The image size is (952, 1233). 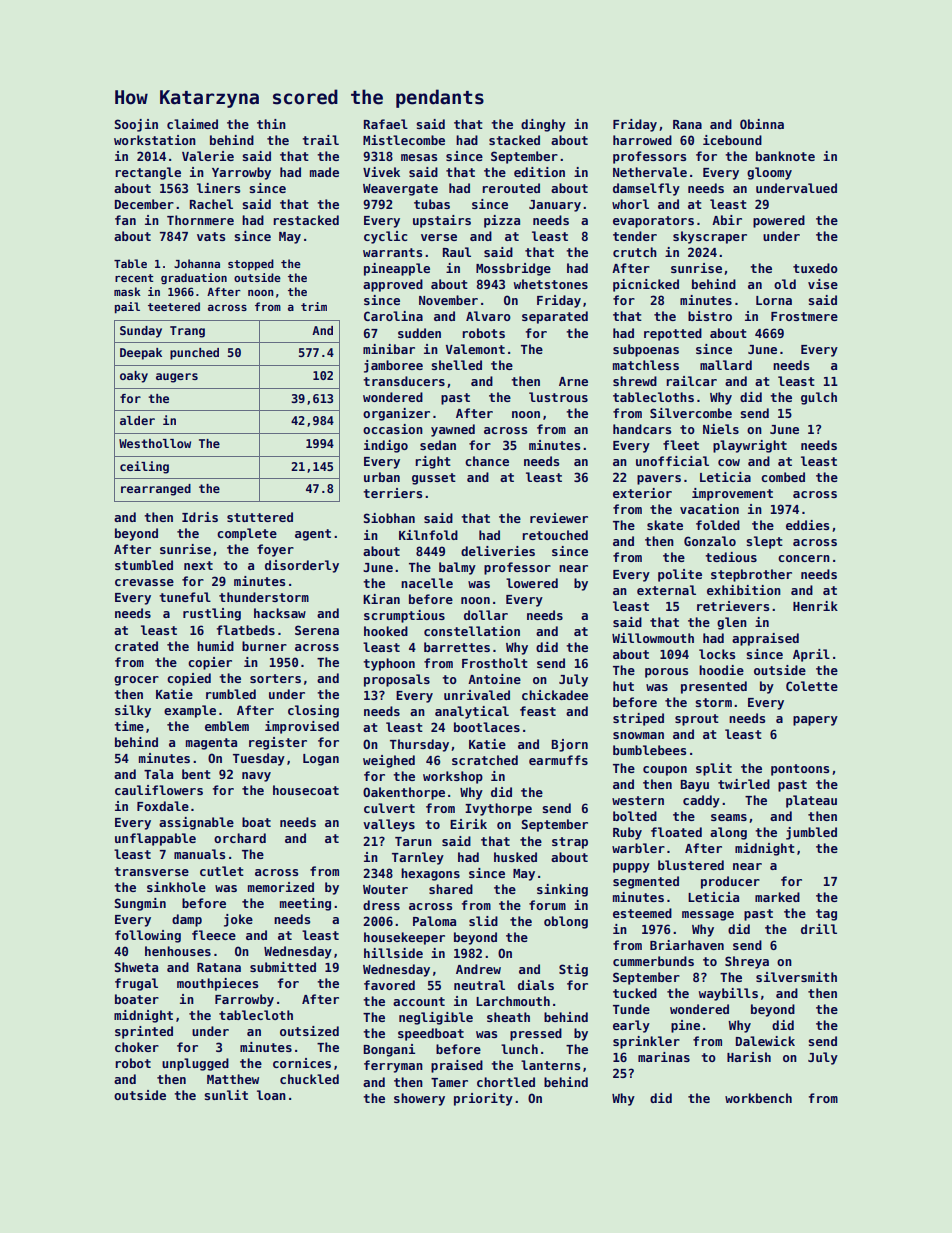 I want to click on frugal, so click(x=136, y=984).
